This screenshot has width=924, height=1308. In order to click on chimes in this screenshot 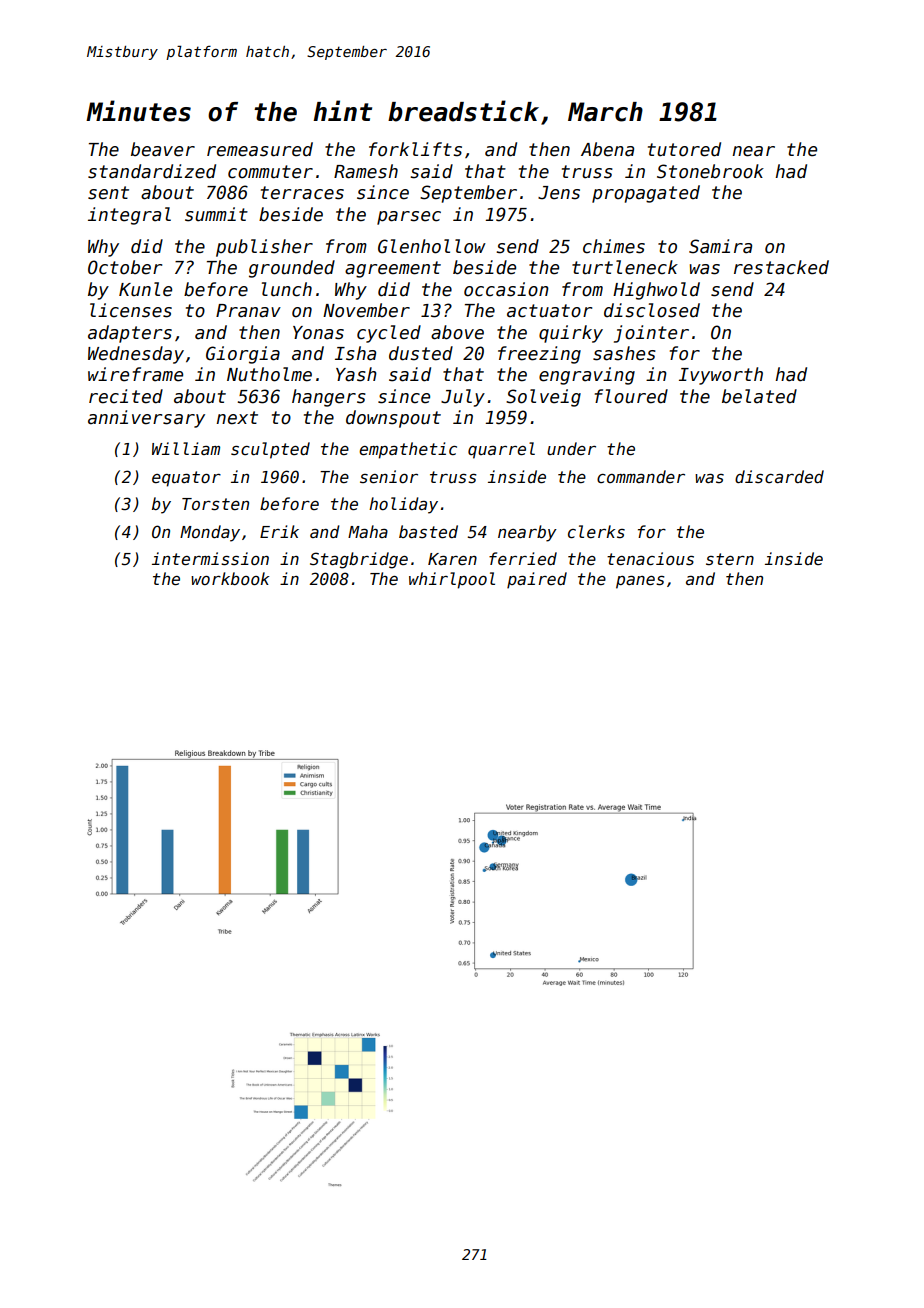, I will do `click(614, 246)`.
